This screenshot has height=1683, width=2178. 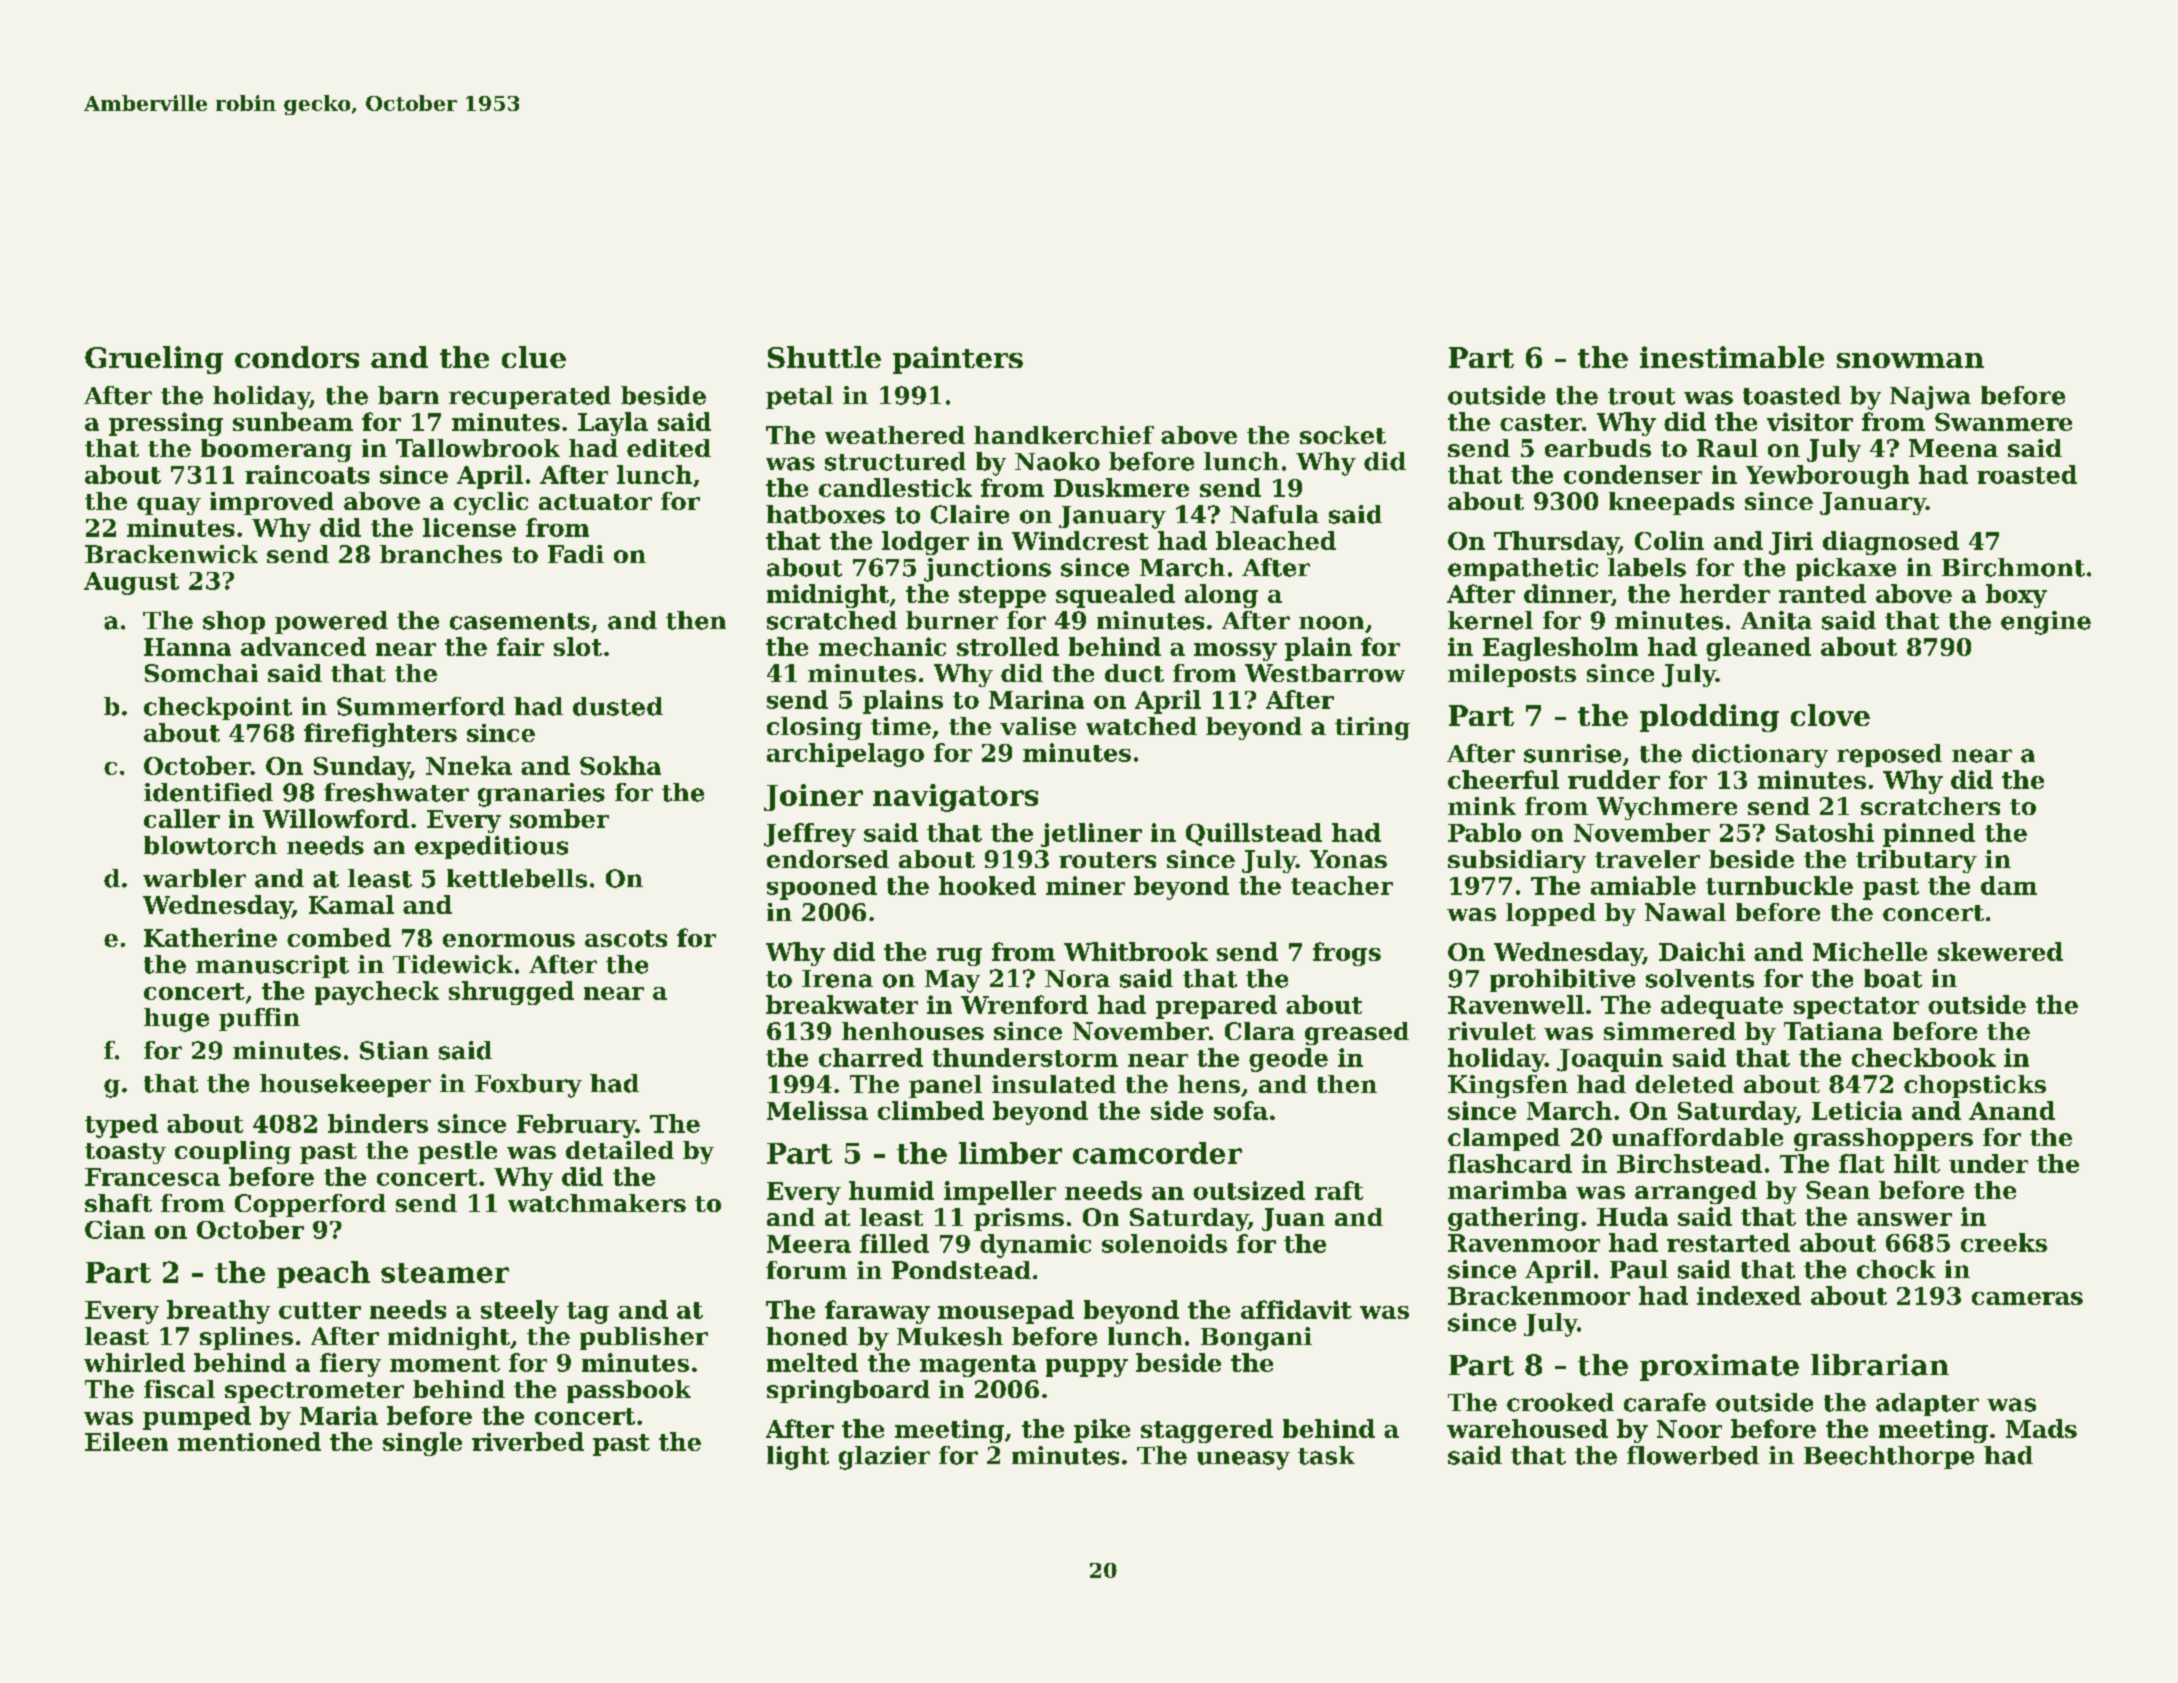 What do you see at coordinates (1910, 360) in the screenshot?
I see `snowman` at bounding box center [1910, 360].
